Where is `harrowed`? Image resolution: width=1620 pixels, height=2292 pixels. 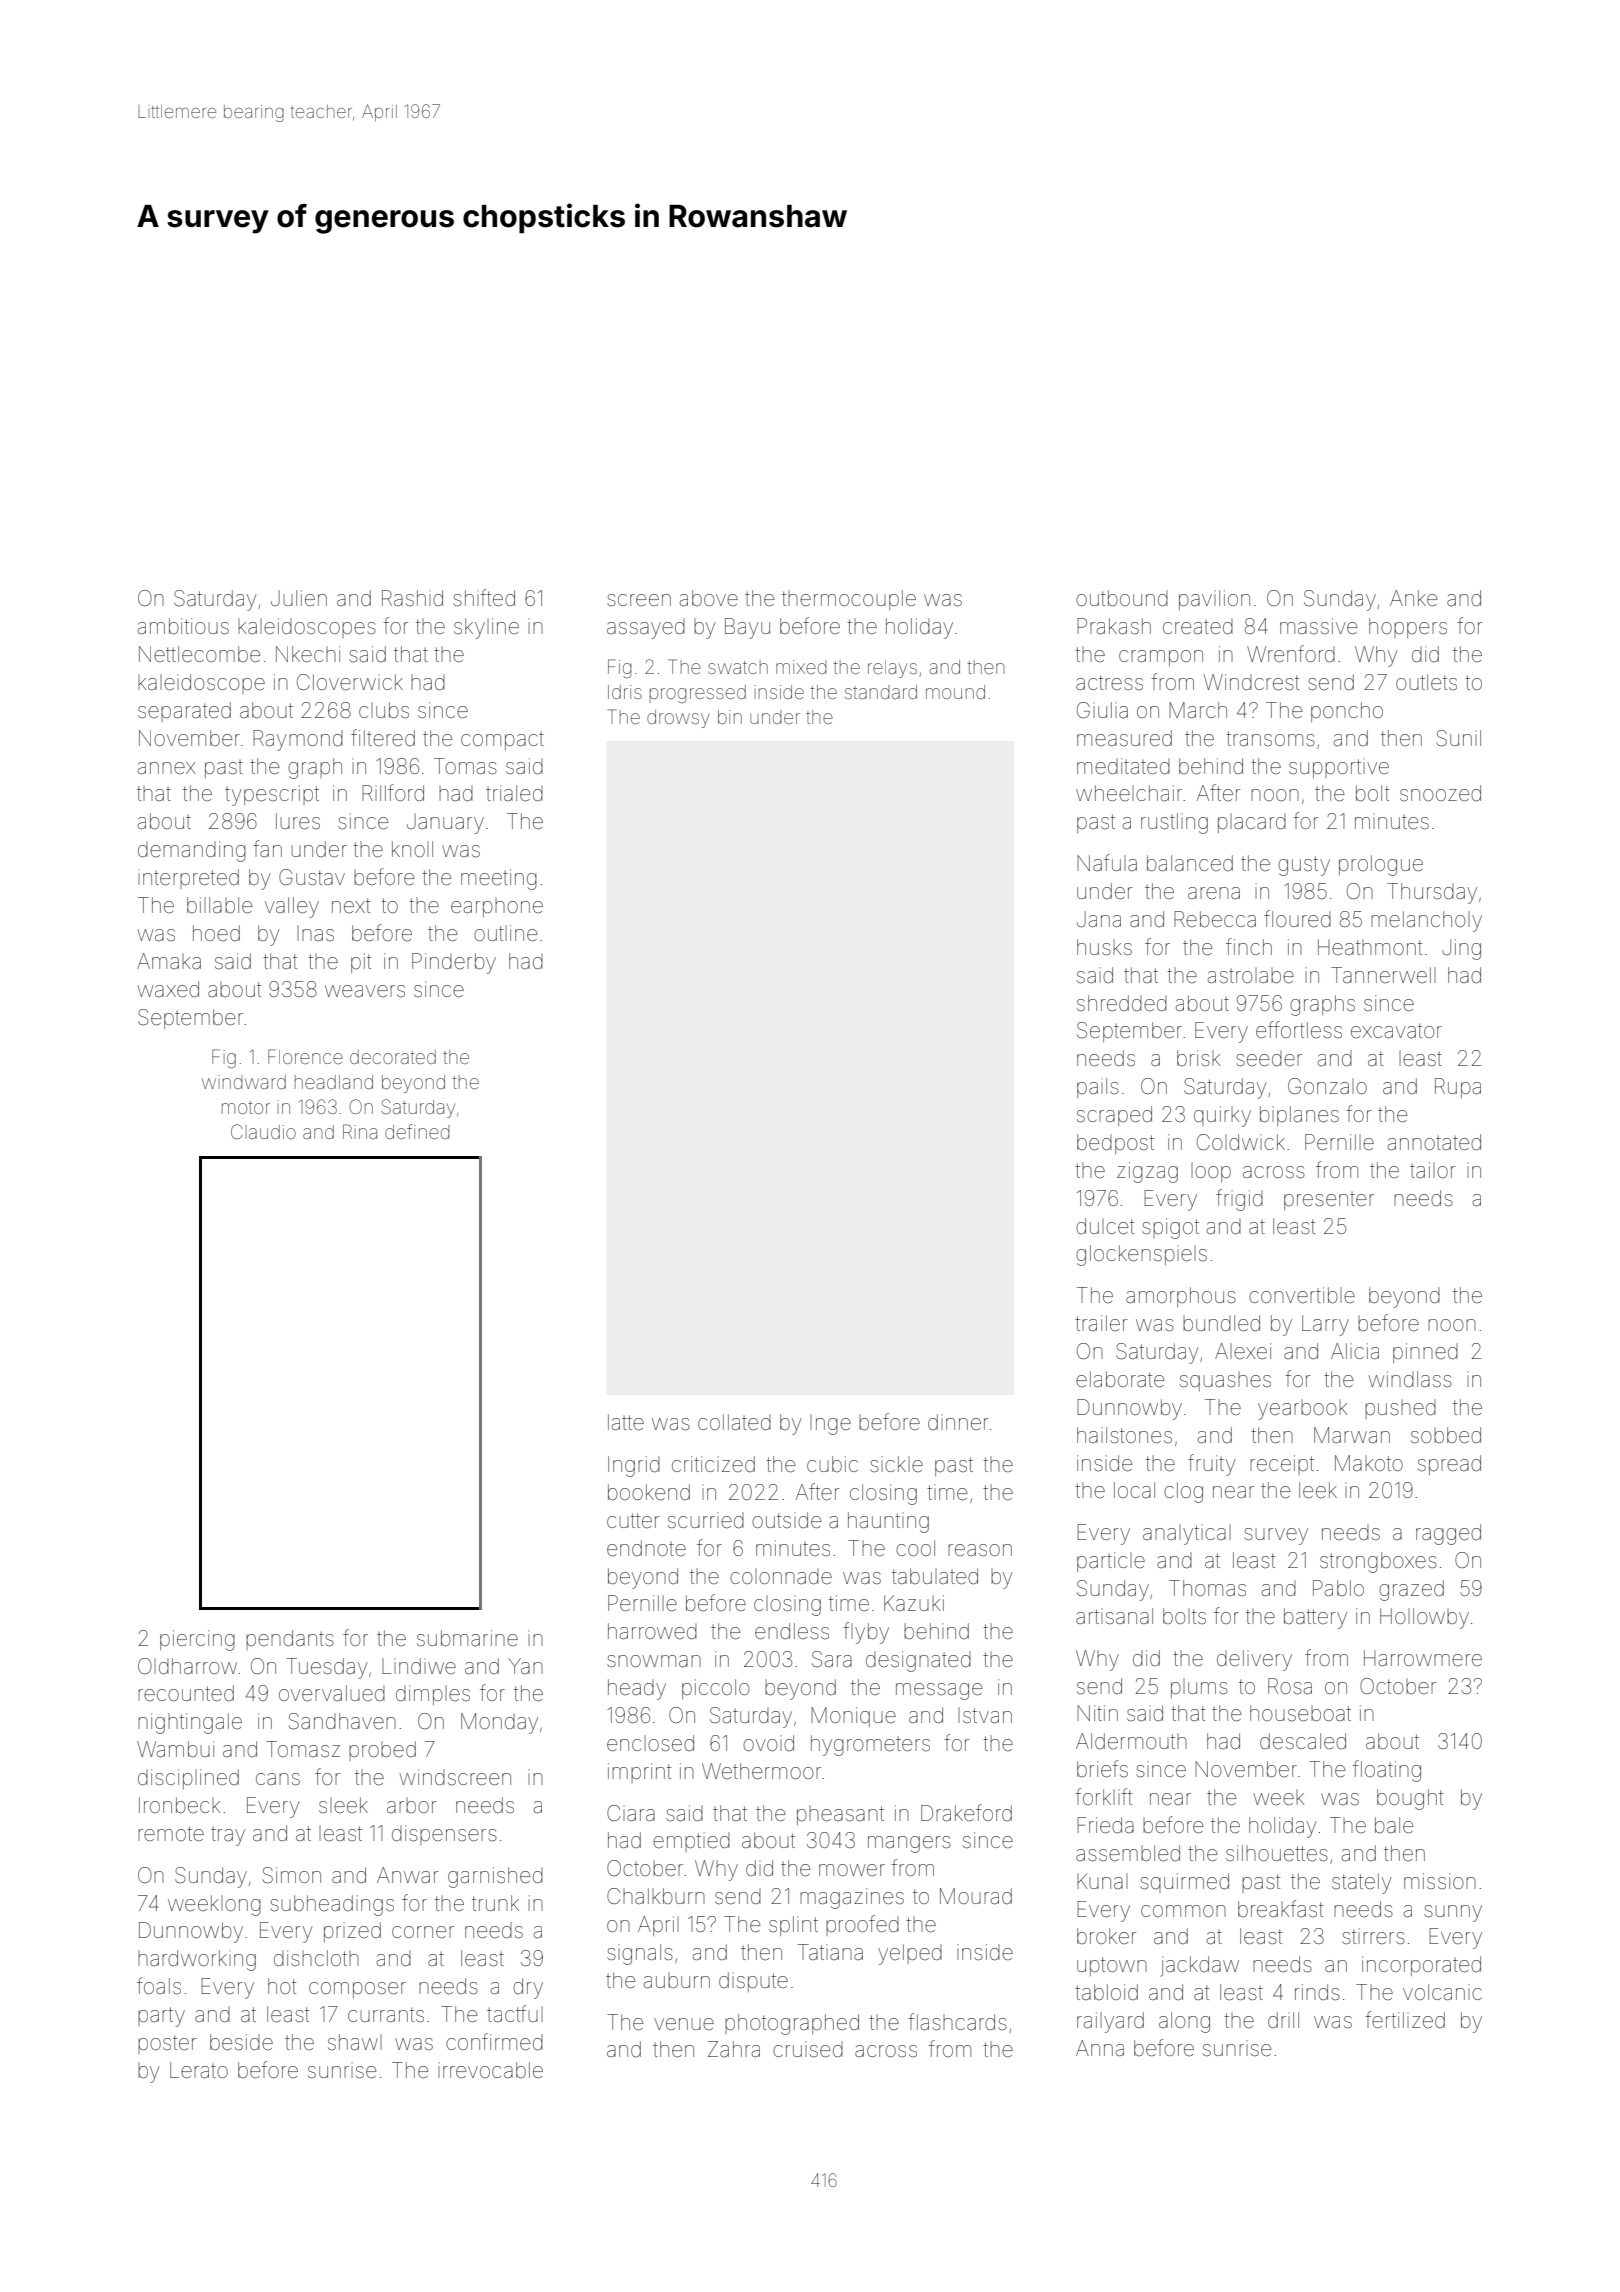 harrowed is located at coordinates (652, 1631).
